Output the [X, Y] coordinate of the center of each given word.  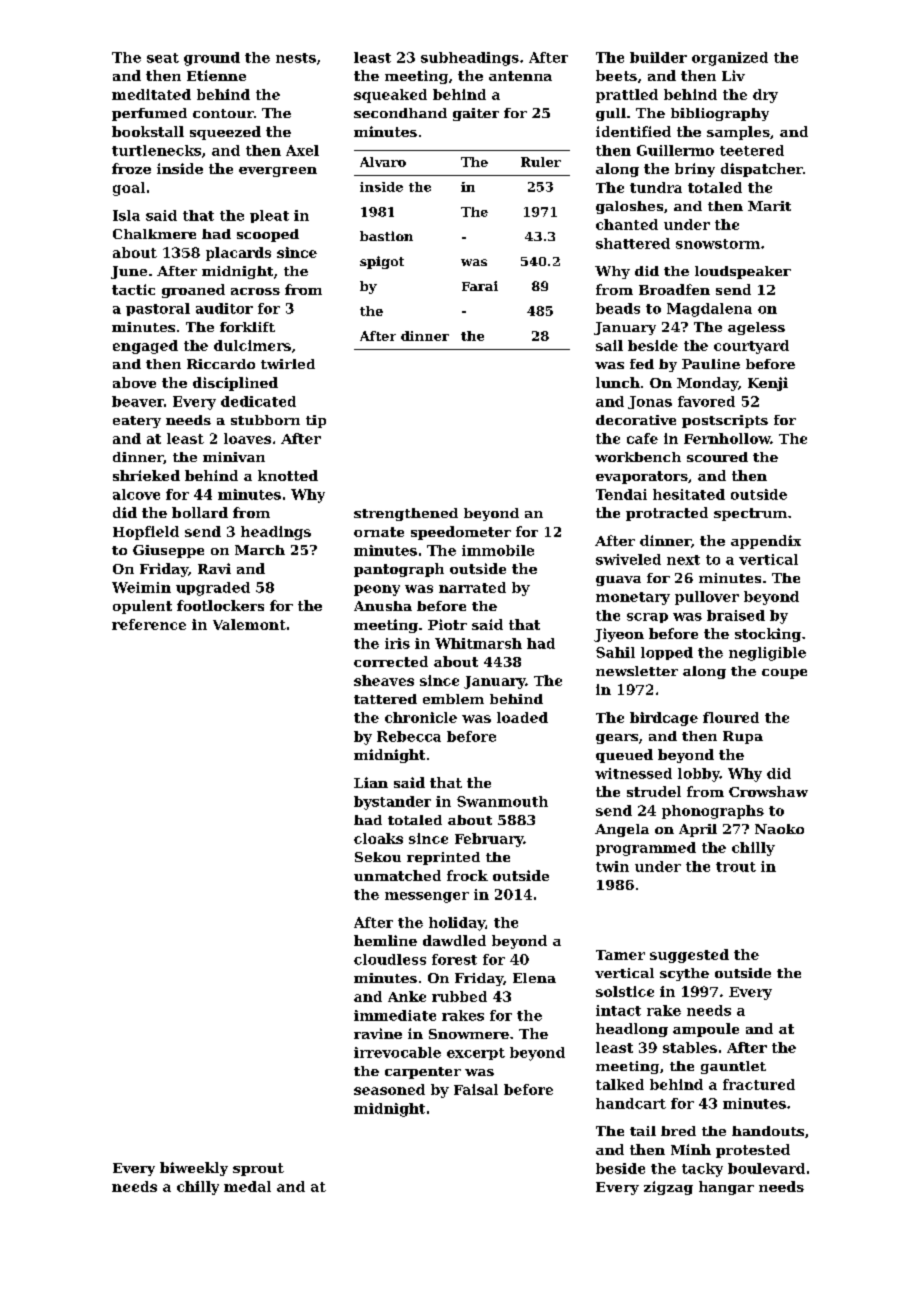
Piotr [447, 624]
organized [730, 59]
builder [658, 57]
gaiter [476, 114]
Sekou [378, 857]
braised [736, 615]
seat [163, 58]
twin [612, 866]
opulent [142, 607]
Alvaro [383, 162]
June [129, 272]
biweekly [194, 1169]
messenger [427, 897]
